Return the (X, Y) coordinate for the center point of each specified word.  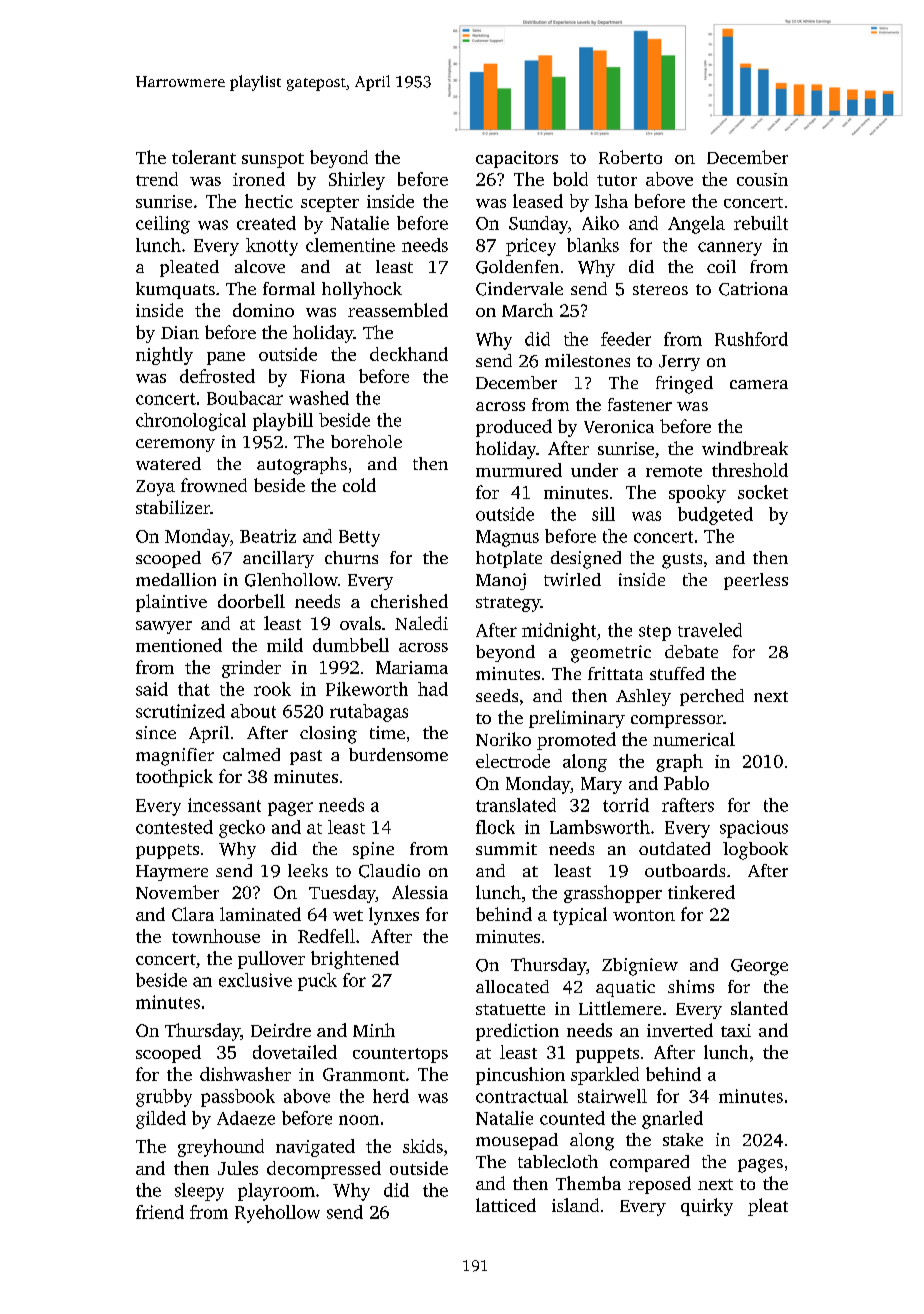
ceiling (163, 225)
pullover (271, 960)
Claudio (389, 871)
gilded (161, 1120)
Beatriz (268, 536)
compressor (677, 721)
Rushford (751, 339)
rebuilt (761, 223)
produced (514, 428)
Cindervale (519, 289)
